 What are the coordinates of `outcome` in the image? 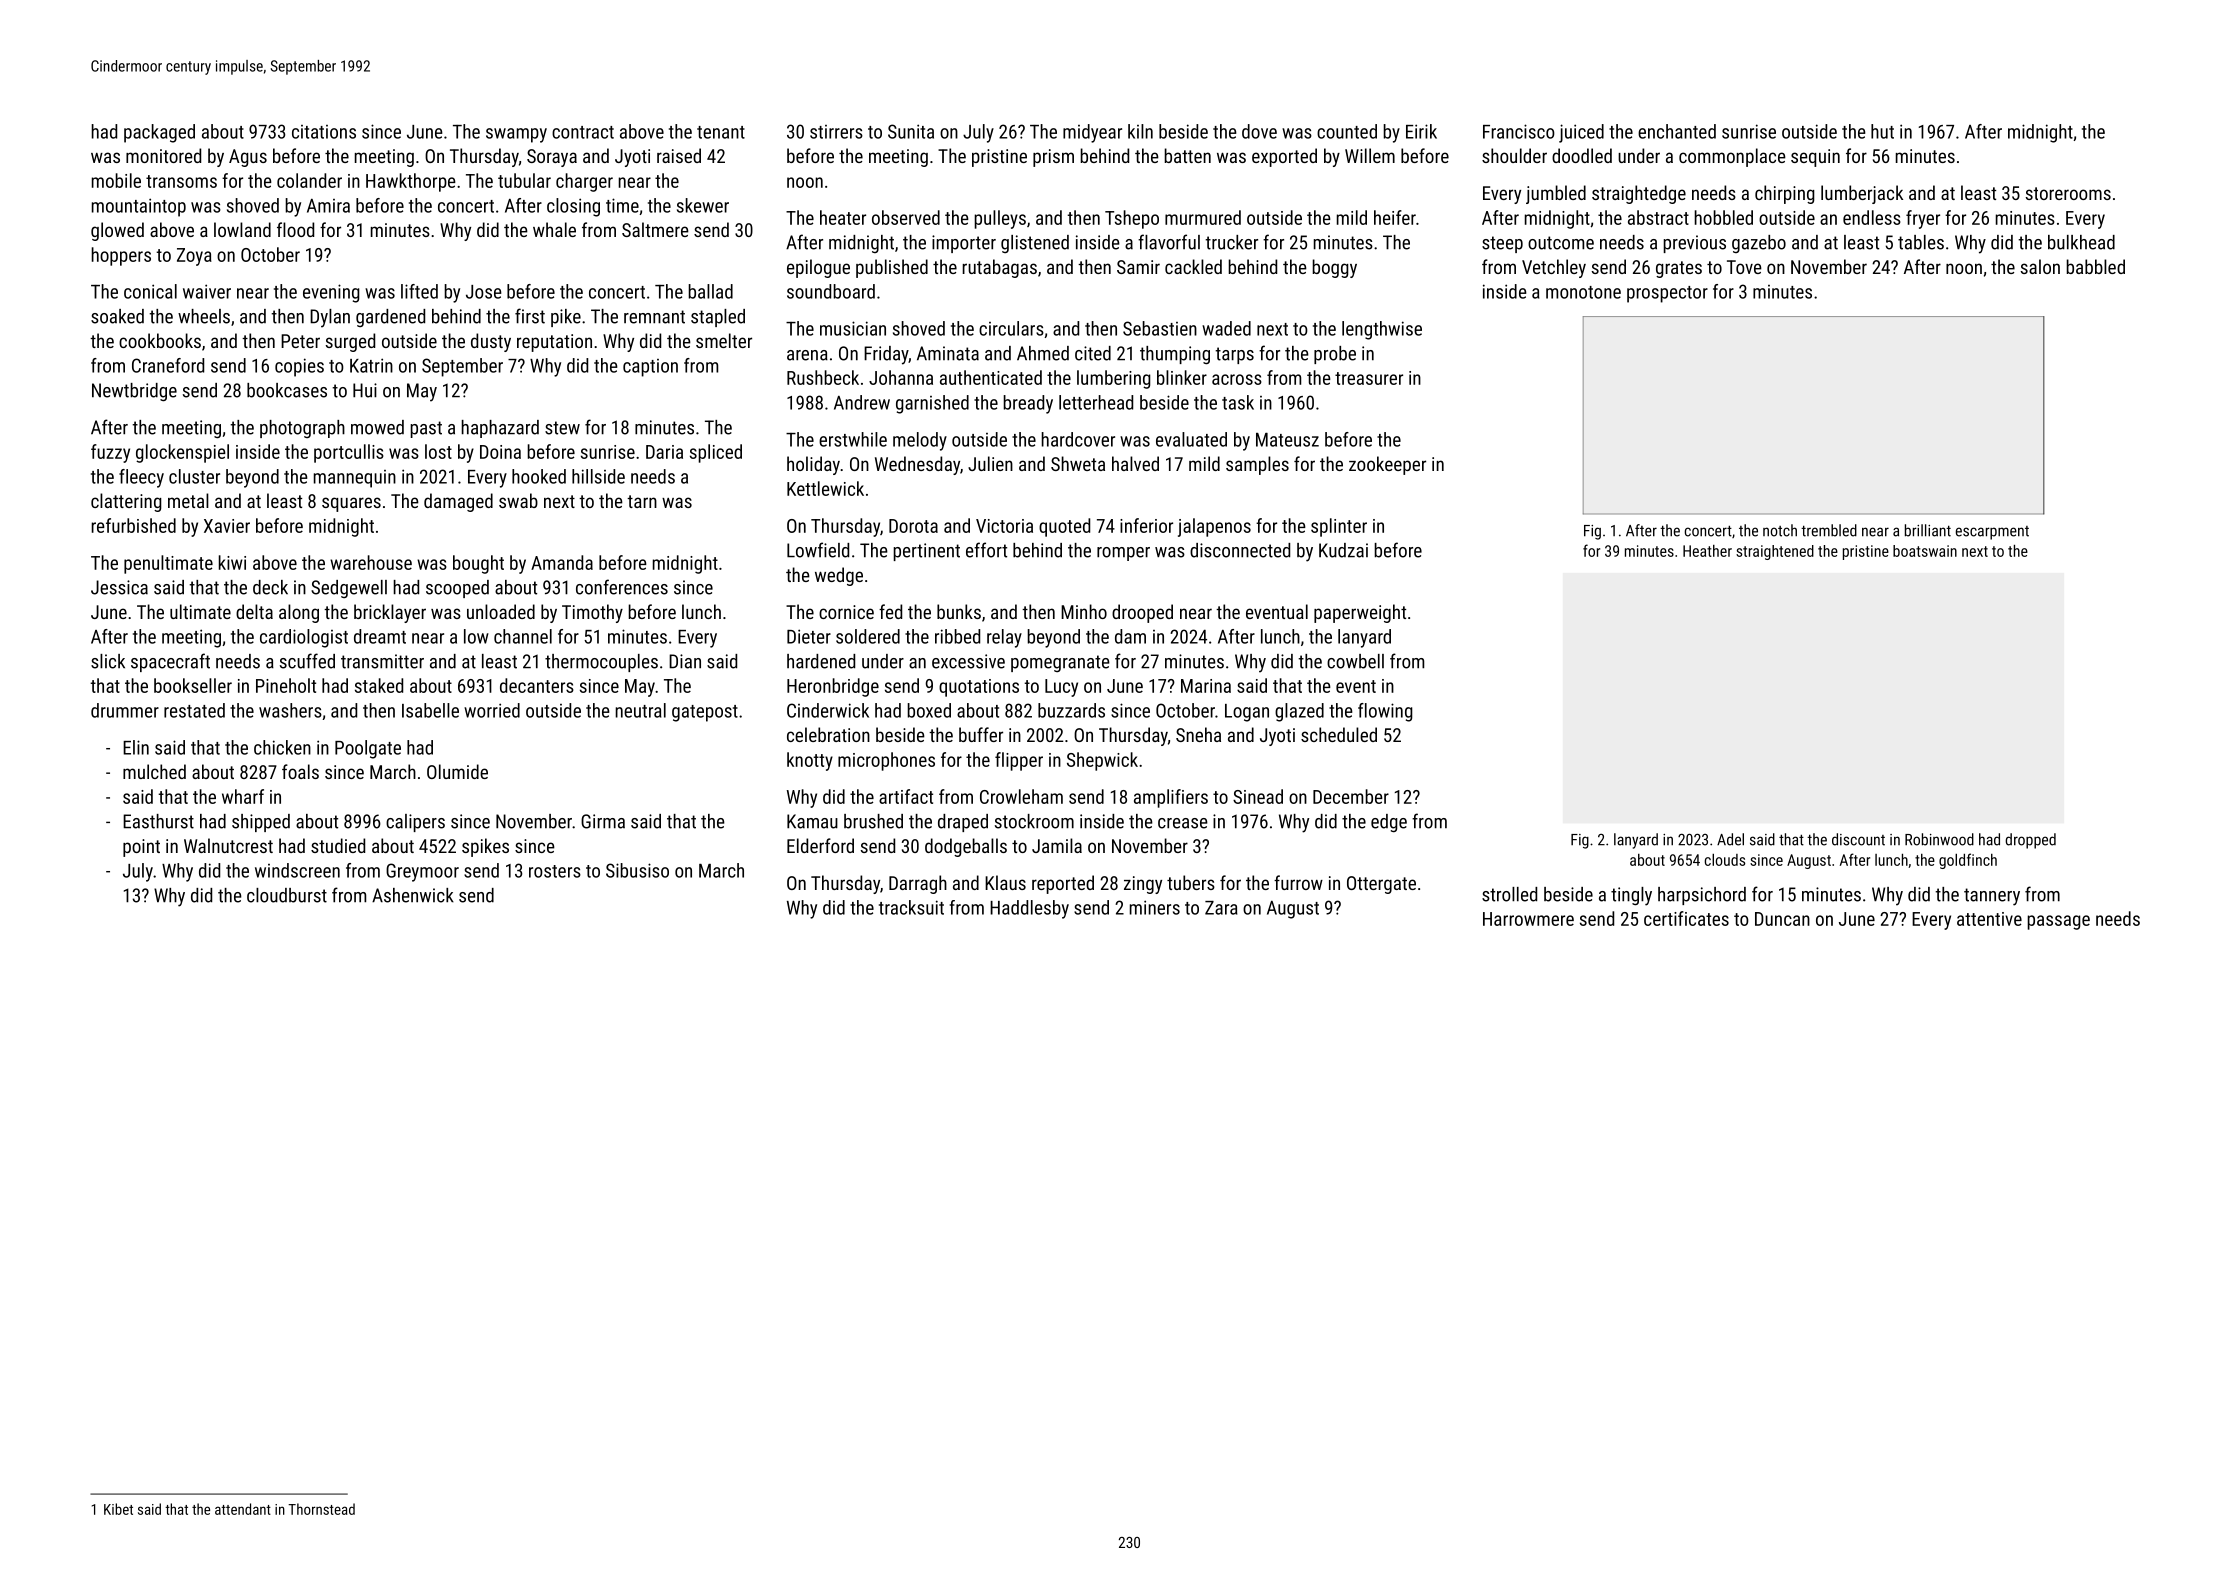 It's located at (1561, 243).
